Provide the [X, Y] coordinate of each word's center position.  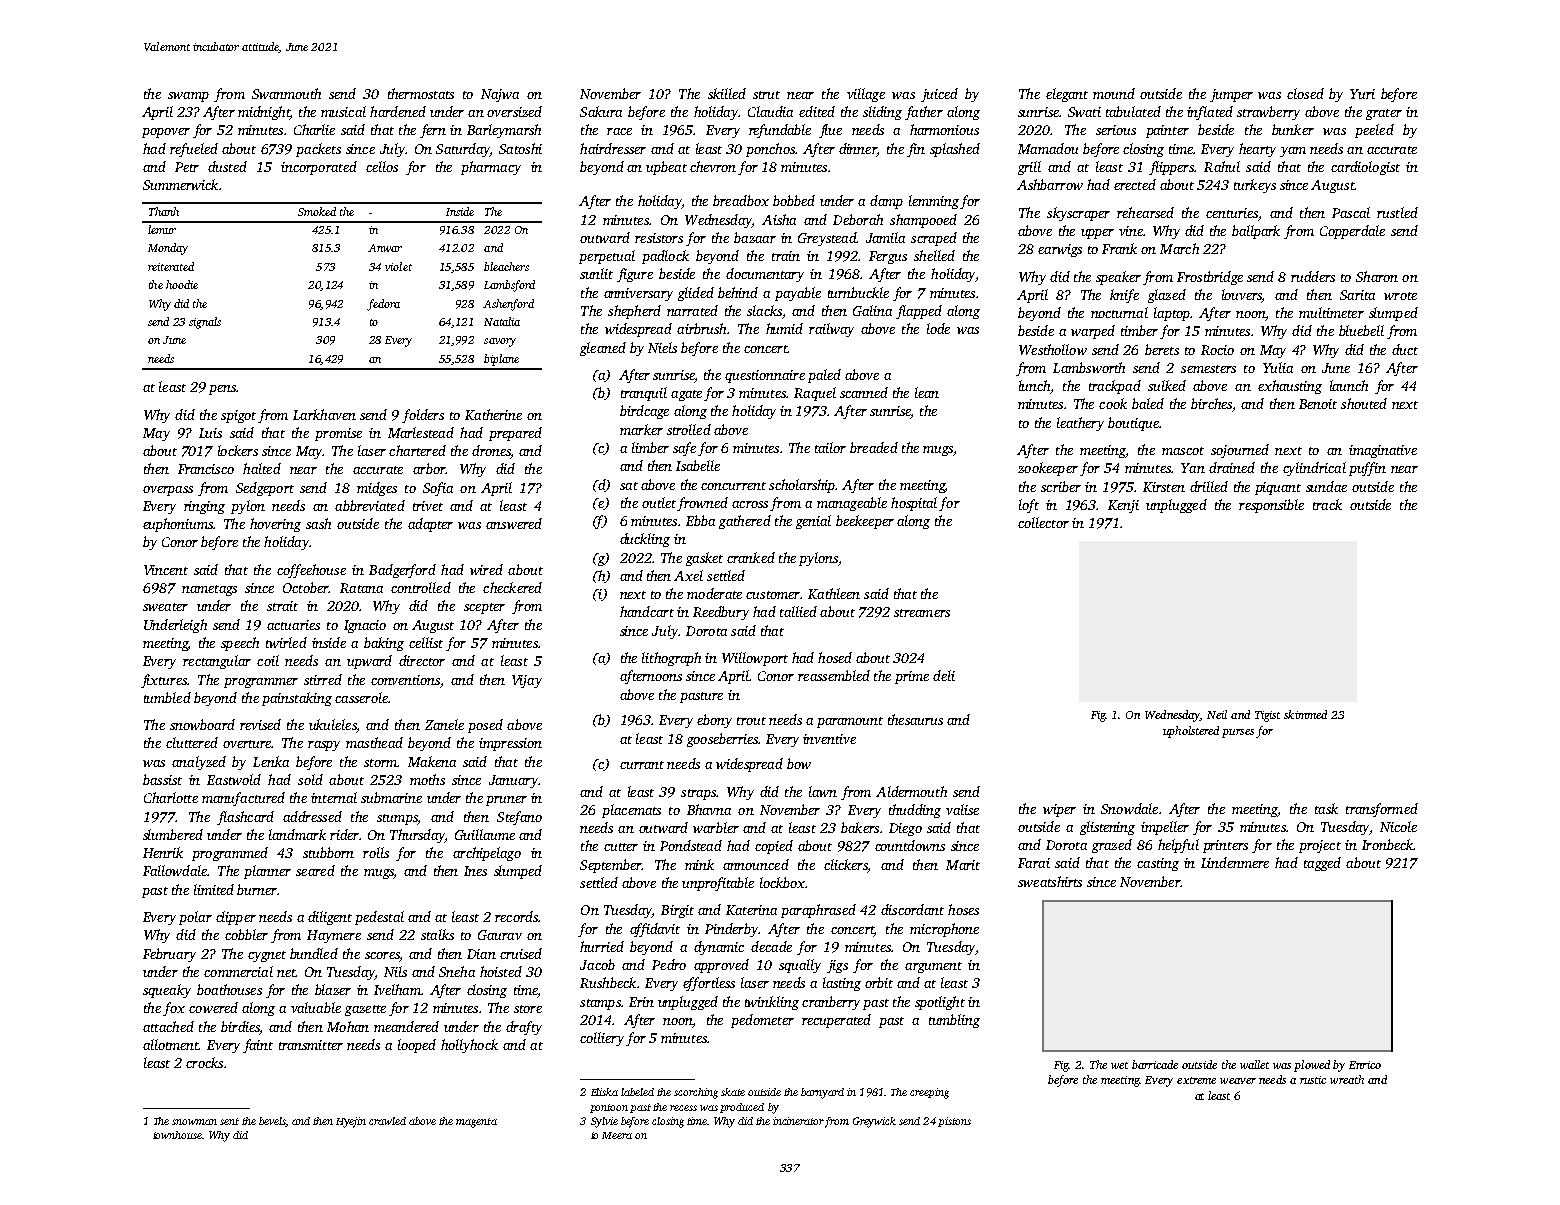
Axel [688, 575]
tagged [1322, 864]
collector [1043, 522]
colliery [602, 1039]
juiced [939, 95]
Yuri [1362, 94]
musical [343, 111]
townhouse [177, 1135]
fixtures [164, 681]
